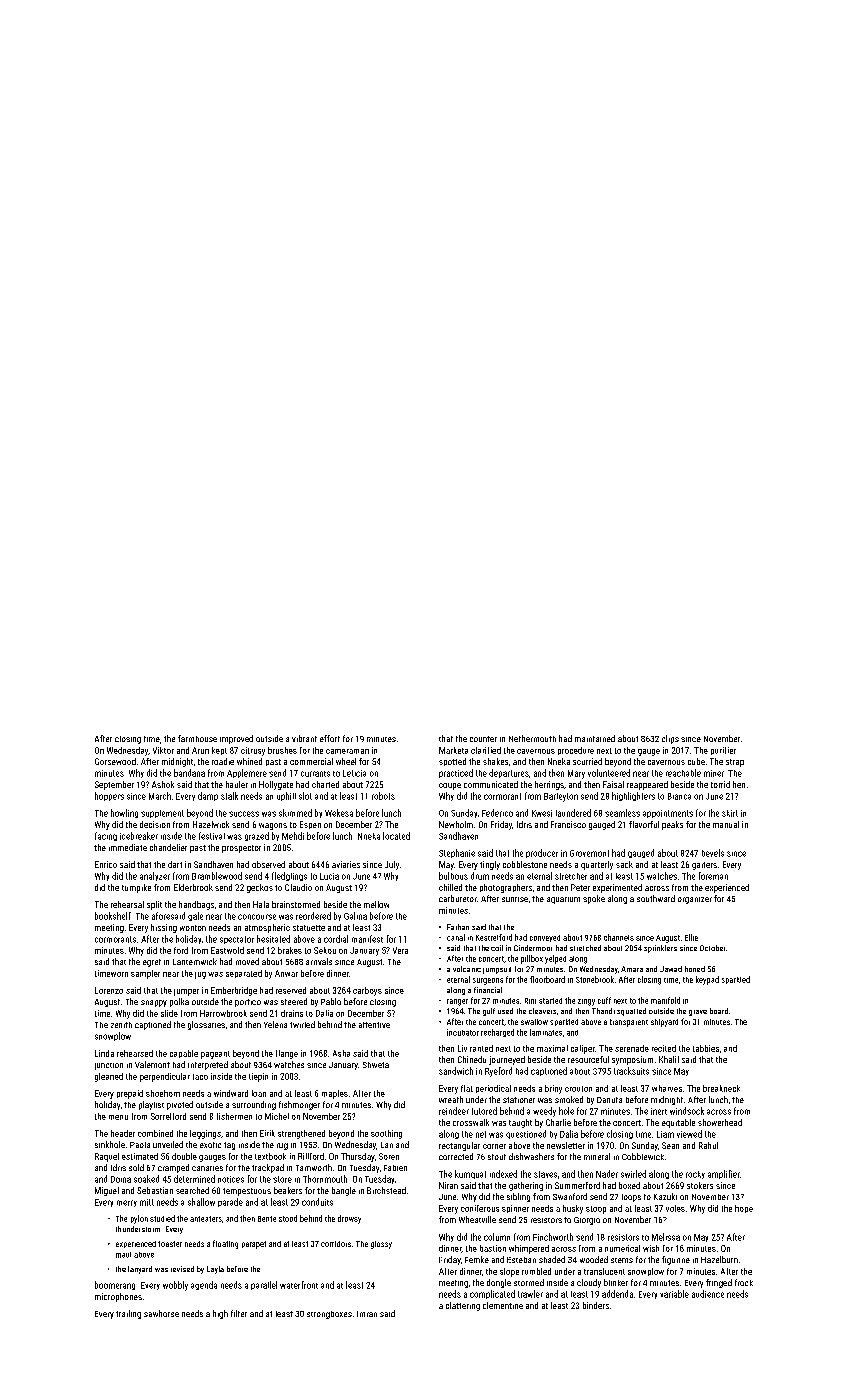 This page has width=849, height=1400. What do you see at coordinates (706, 1048) in the page?
I see `tabbies` at bounding box center [706, 1048].
